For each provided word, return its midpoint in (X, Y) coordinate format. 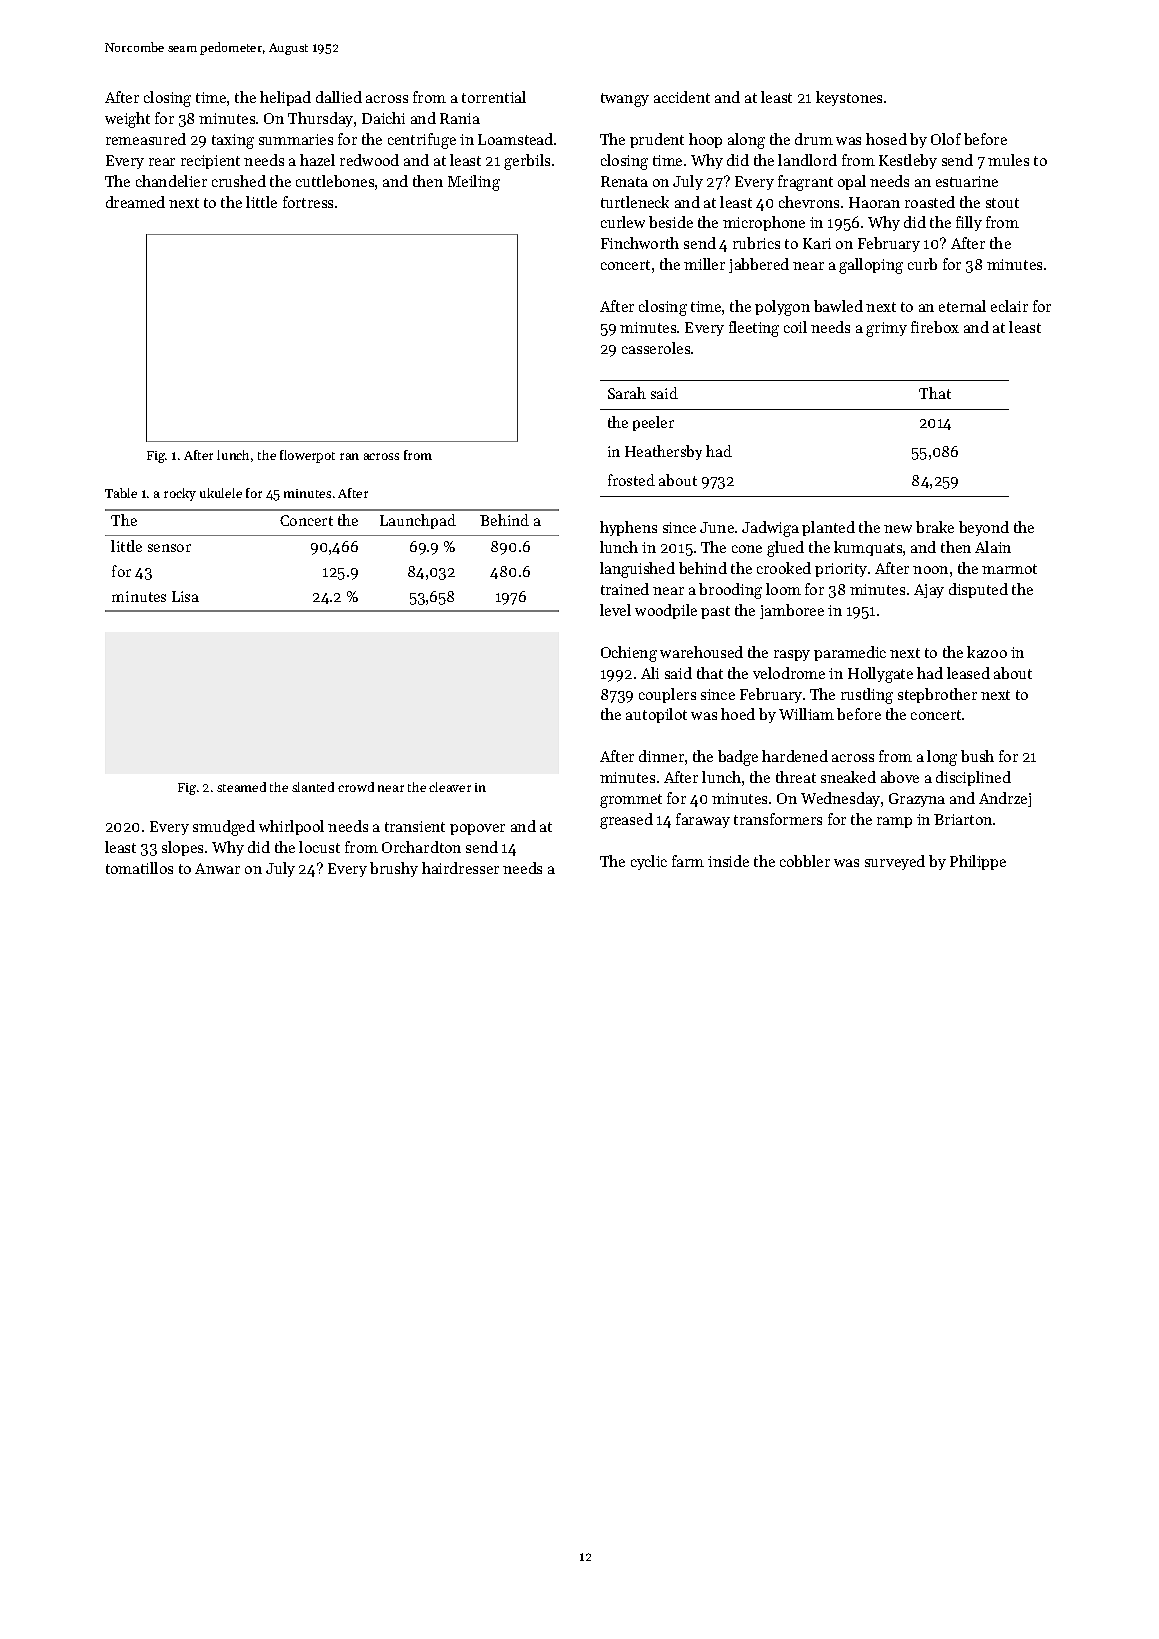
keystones (849, 98)
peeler (653, 423)
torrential (494, 97)
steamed (241, 787)
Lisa (185, 596)
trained (625, 589)
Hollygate (880, 675)
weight (127, 120)
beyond (984, 528)
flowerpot (307, 456)
